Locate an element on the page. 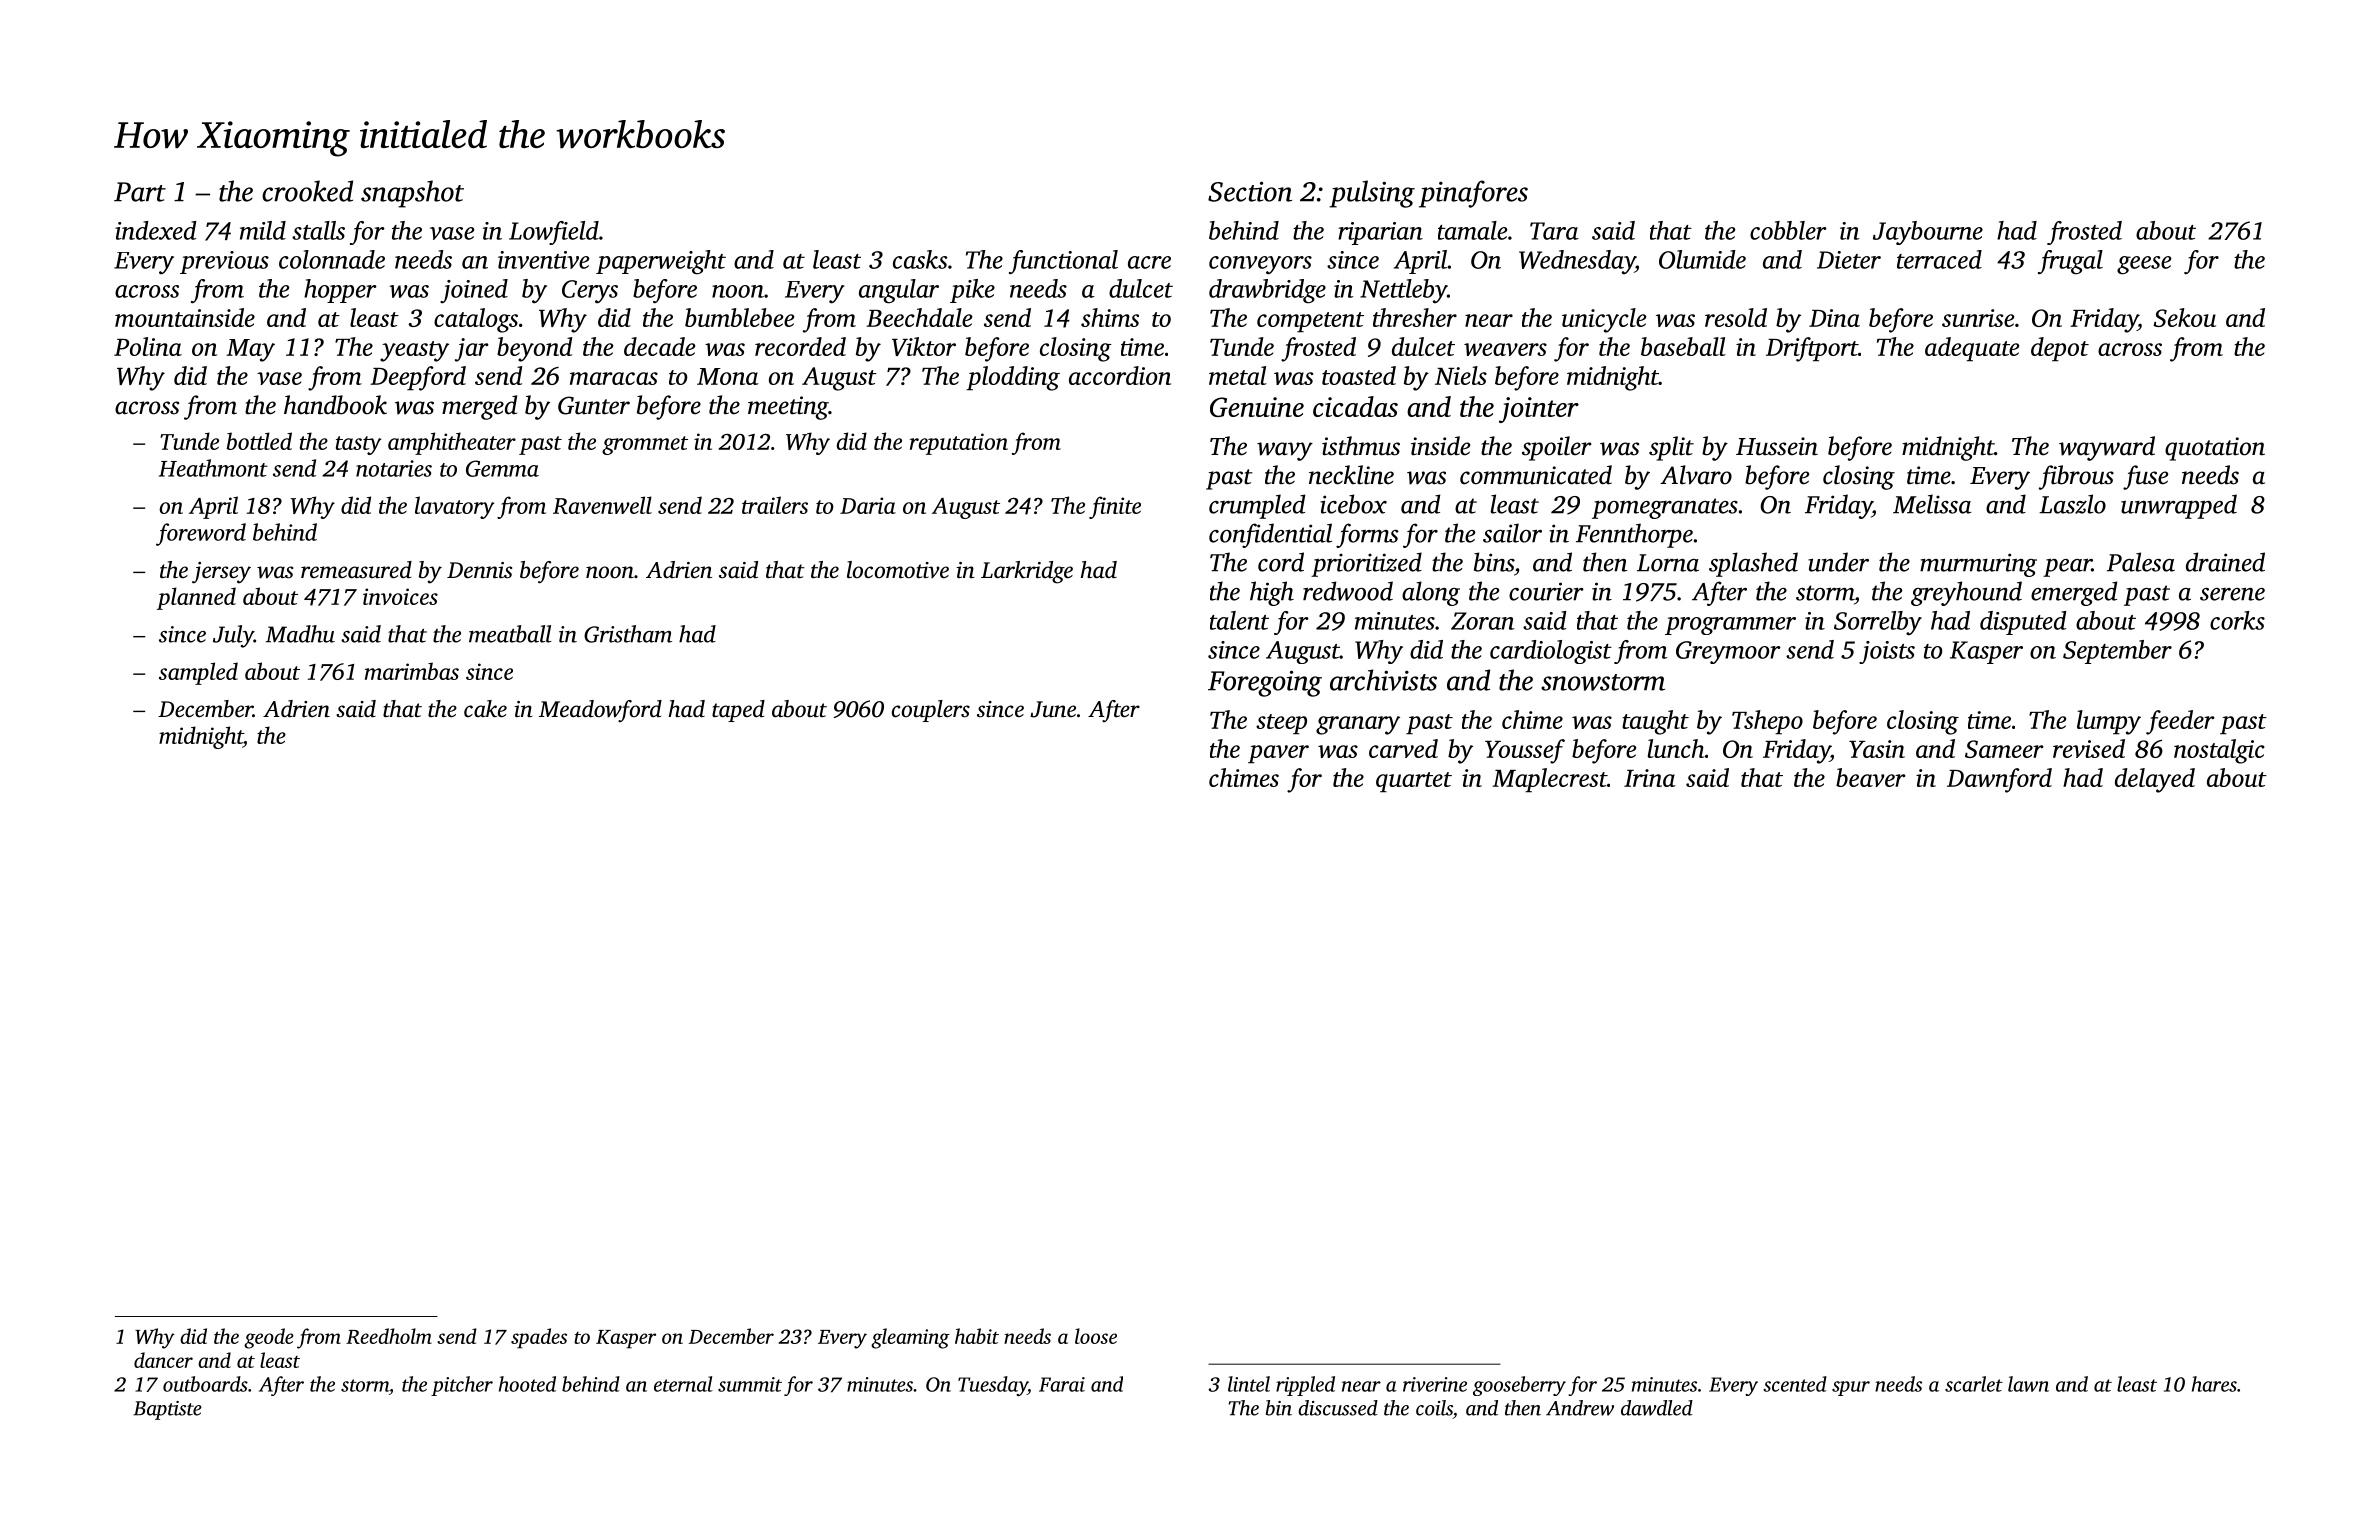 The image size is (2380, 1540). scented is located at coordinates (1795, 1384).
